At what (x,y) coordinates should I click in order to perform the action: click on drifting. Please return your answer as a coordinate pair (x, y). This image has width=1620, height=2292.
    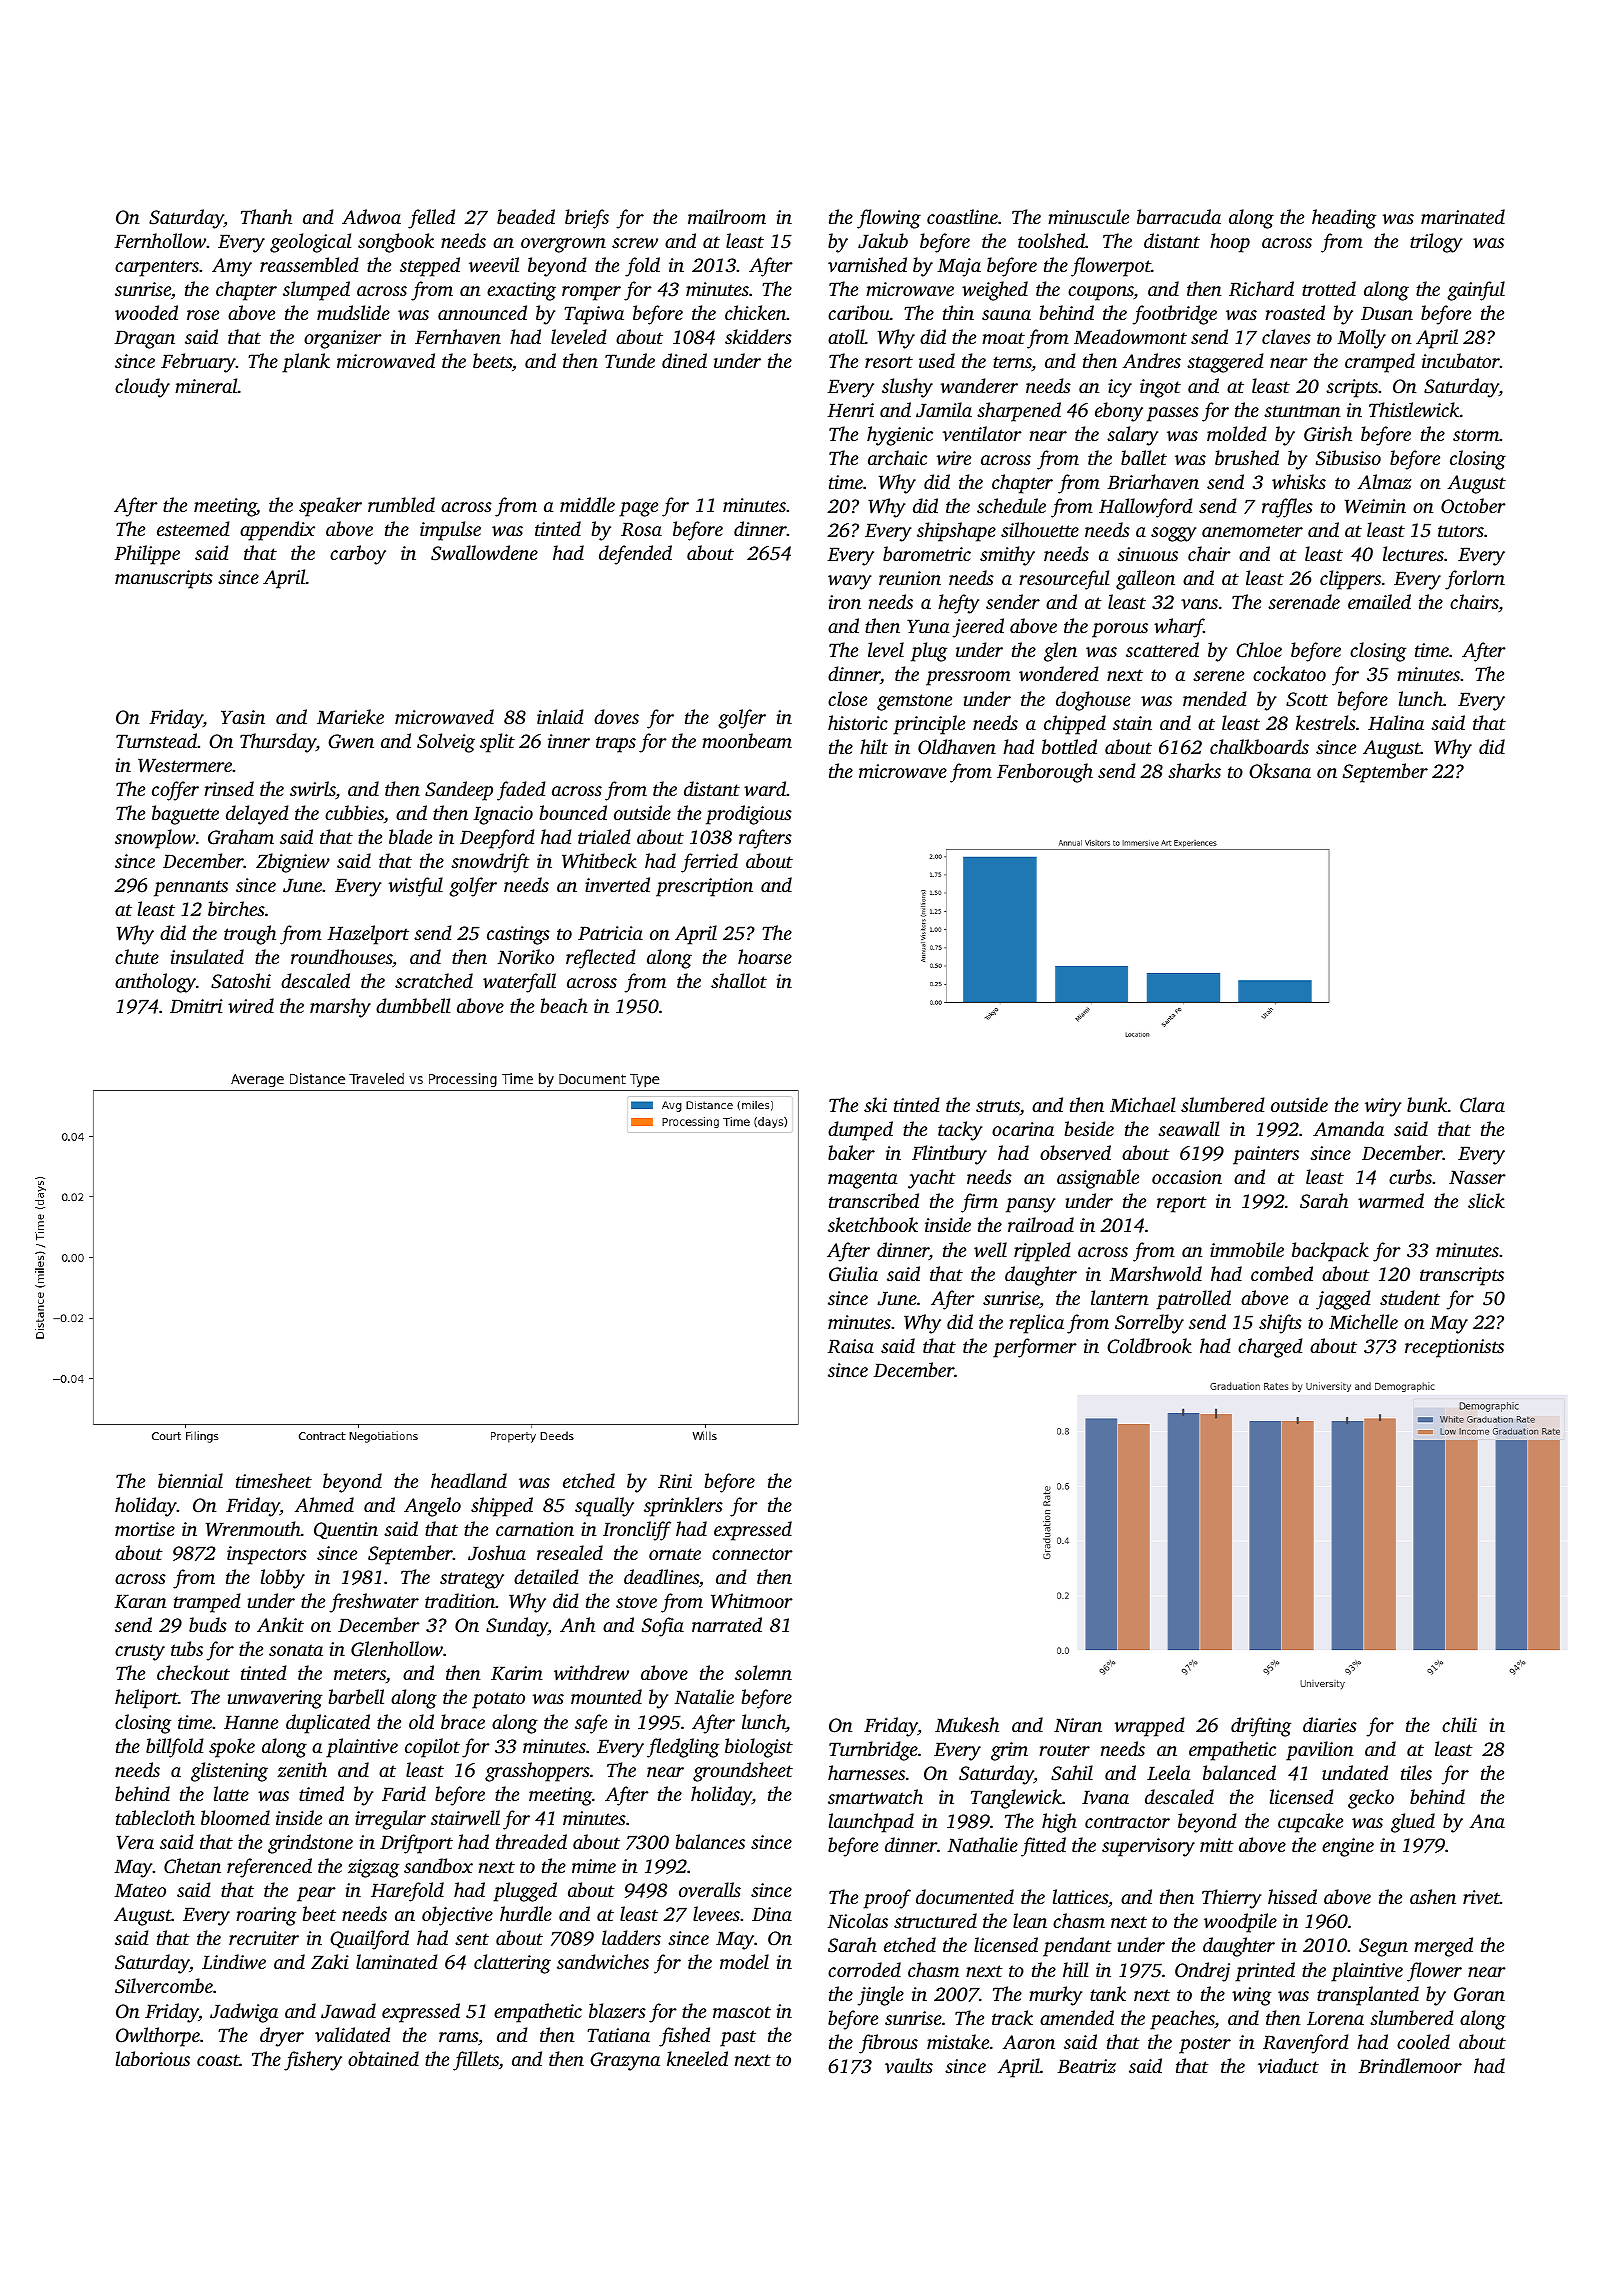
    Looking at the image, I should click on (1261, 1727).
